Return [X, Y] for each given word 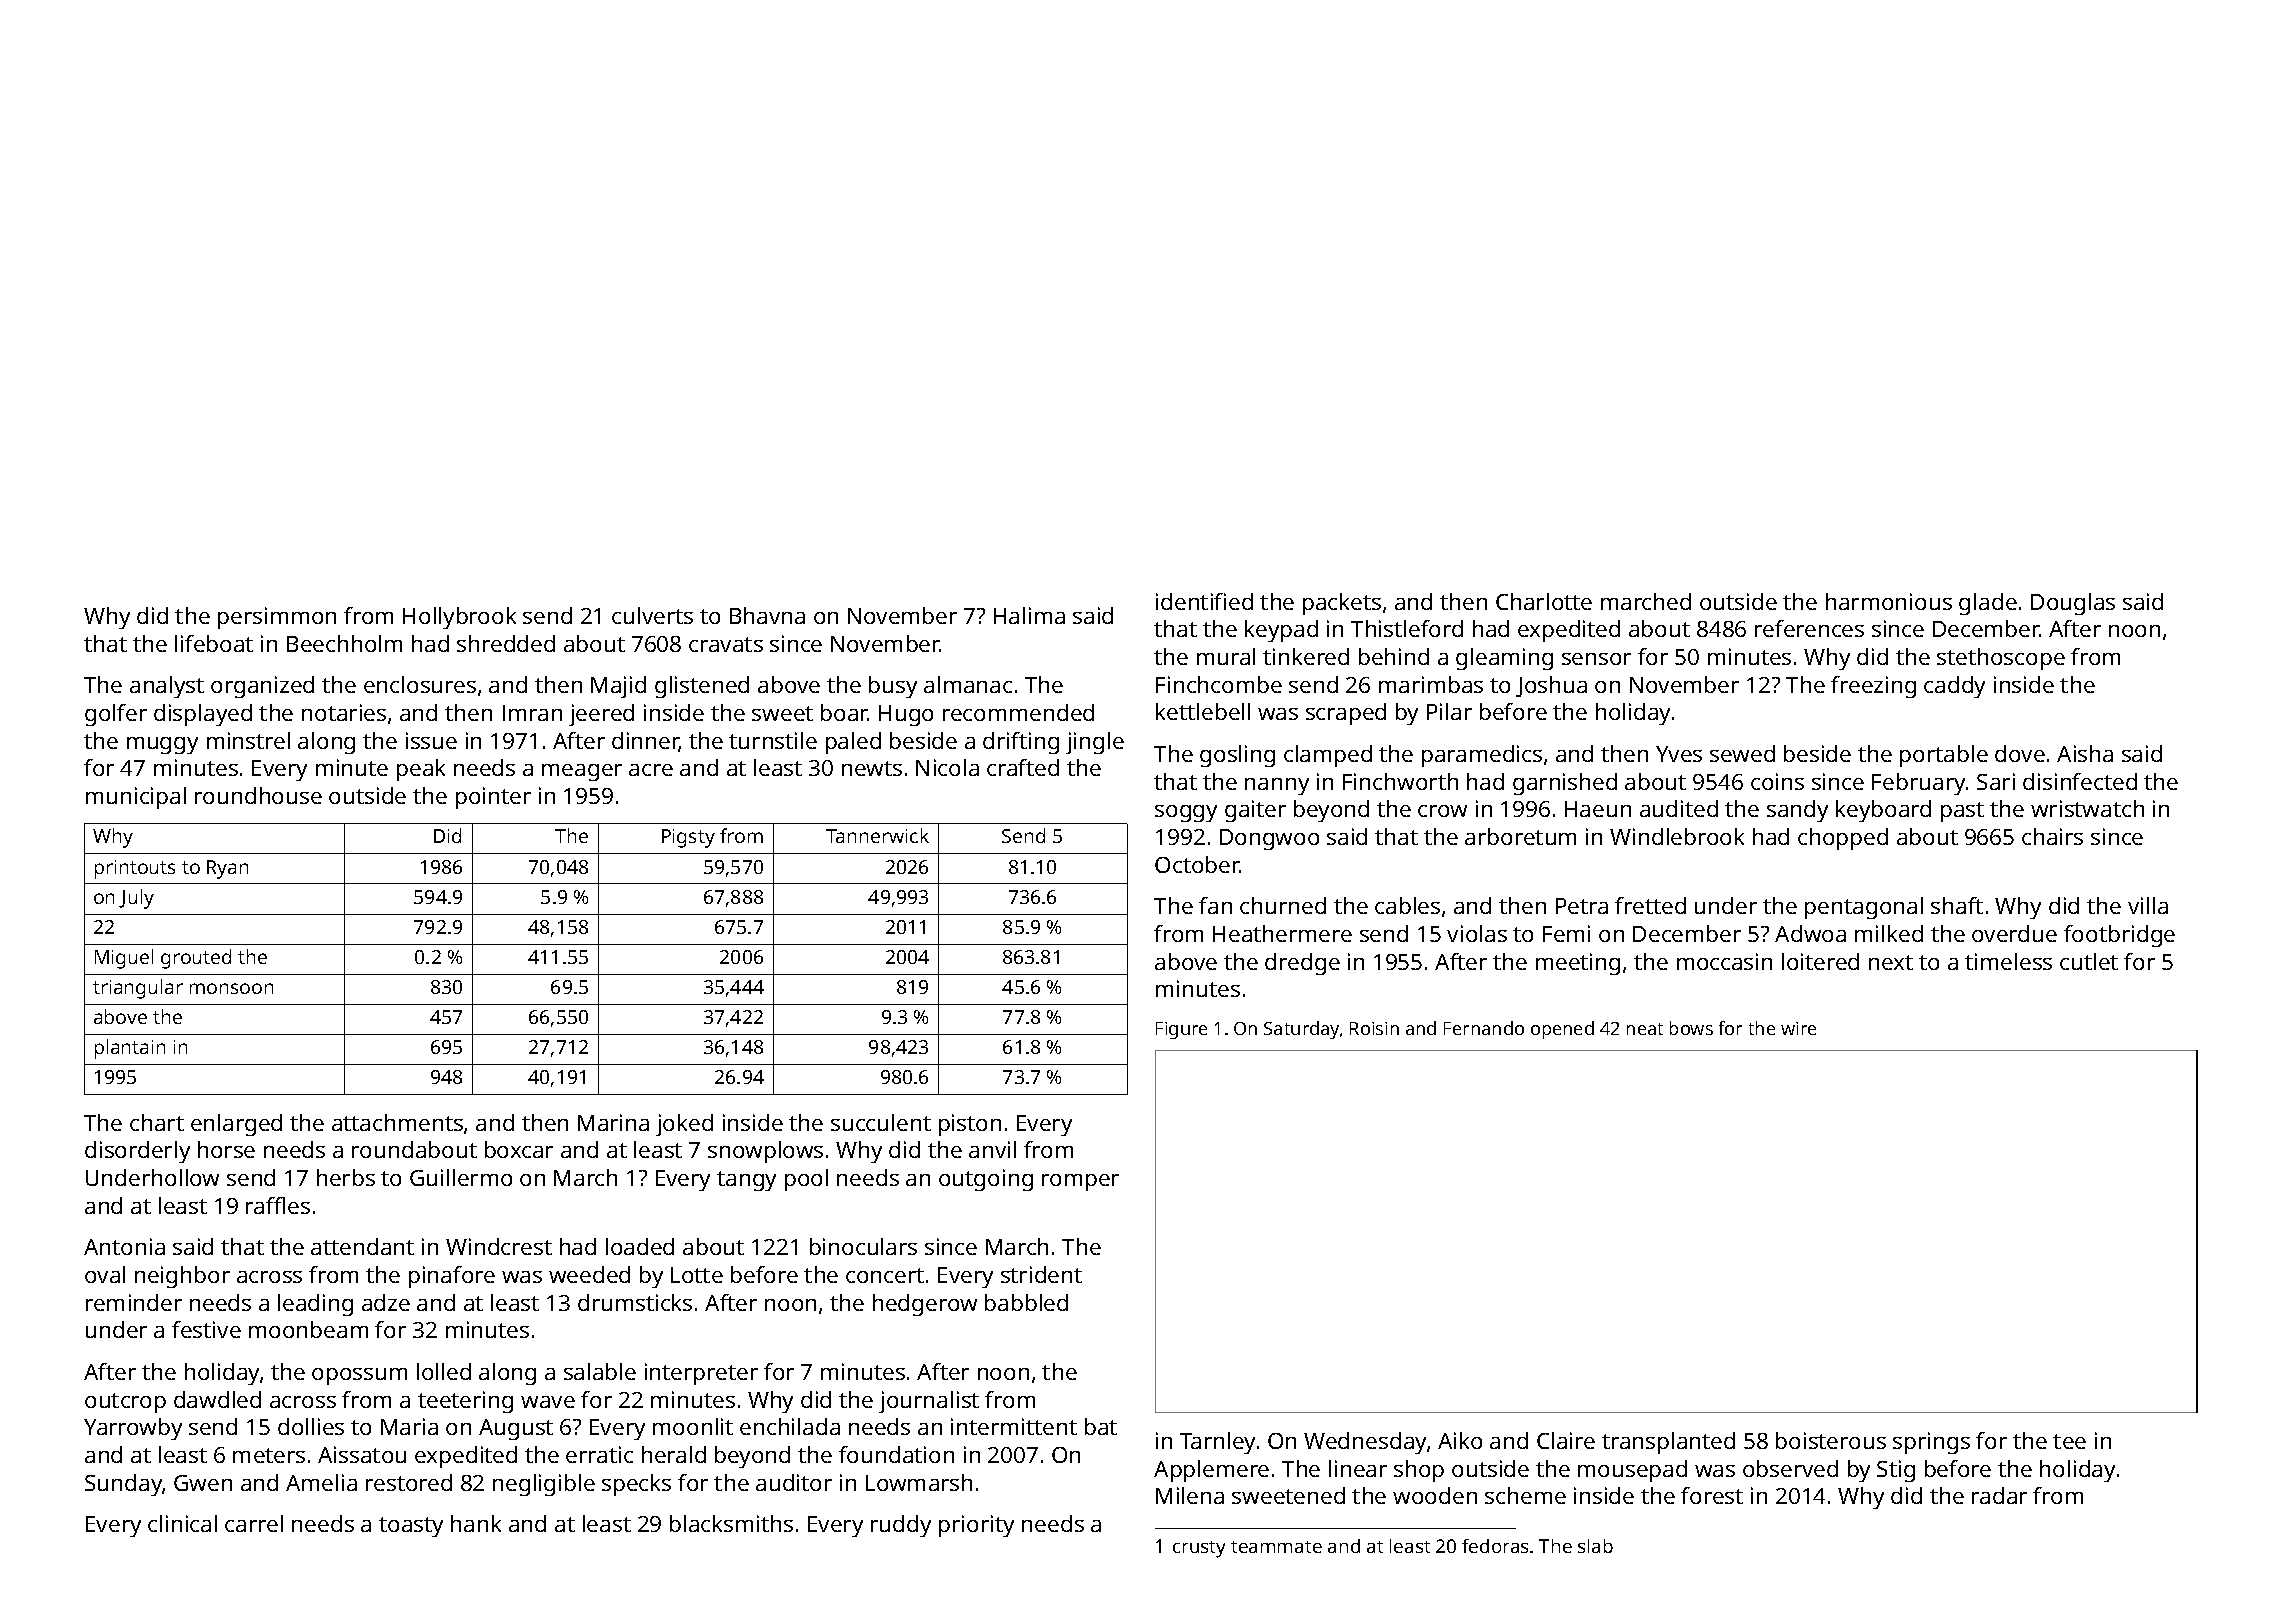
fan [1215, 905]
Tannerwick [877, 835]
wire [1798, 1028]
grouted [196, 959]
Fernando [1484, 1028]
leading [315, 1305]
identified [1204, 601]
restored [409, 1482]
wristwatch [2087, 808]
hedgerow [925, 1305]
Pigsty [688, 838]
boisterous [1831, 1440]
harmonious [1889, 601]
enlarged [236, 1125]
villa [2148, 905]
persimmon [277, 618]
